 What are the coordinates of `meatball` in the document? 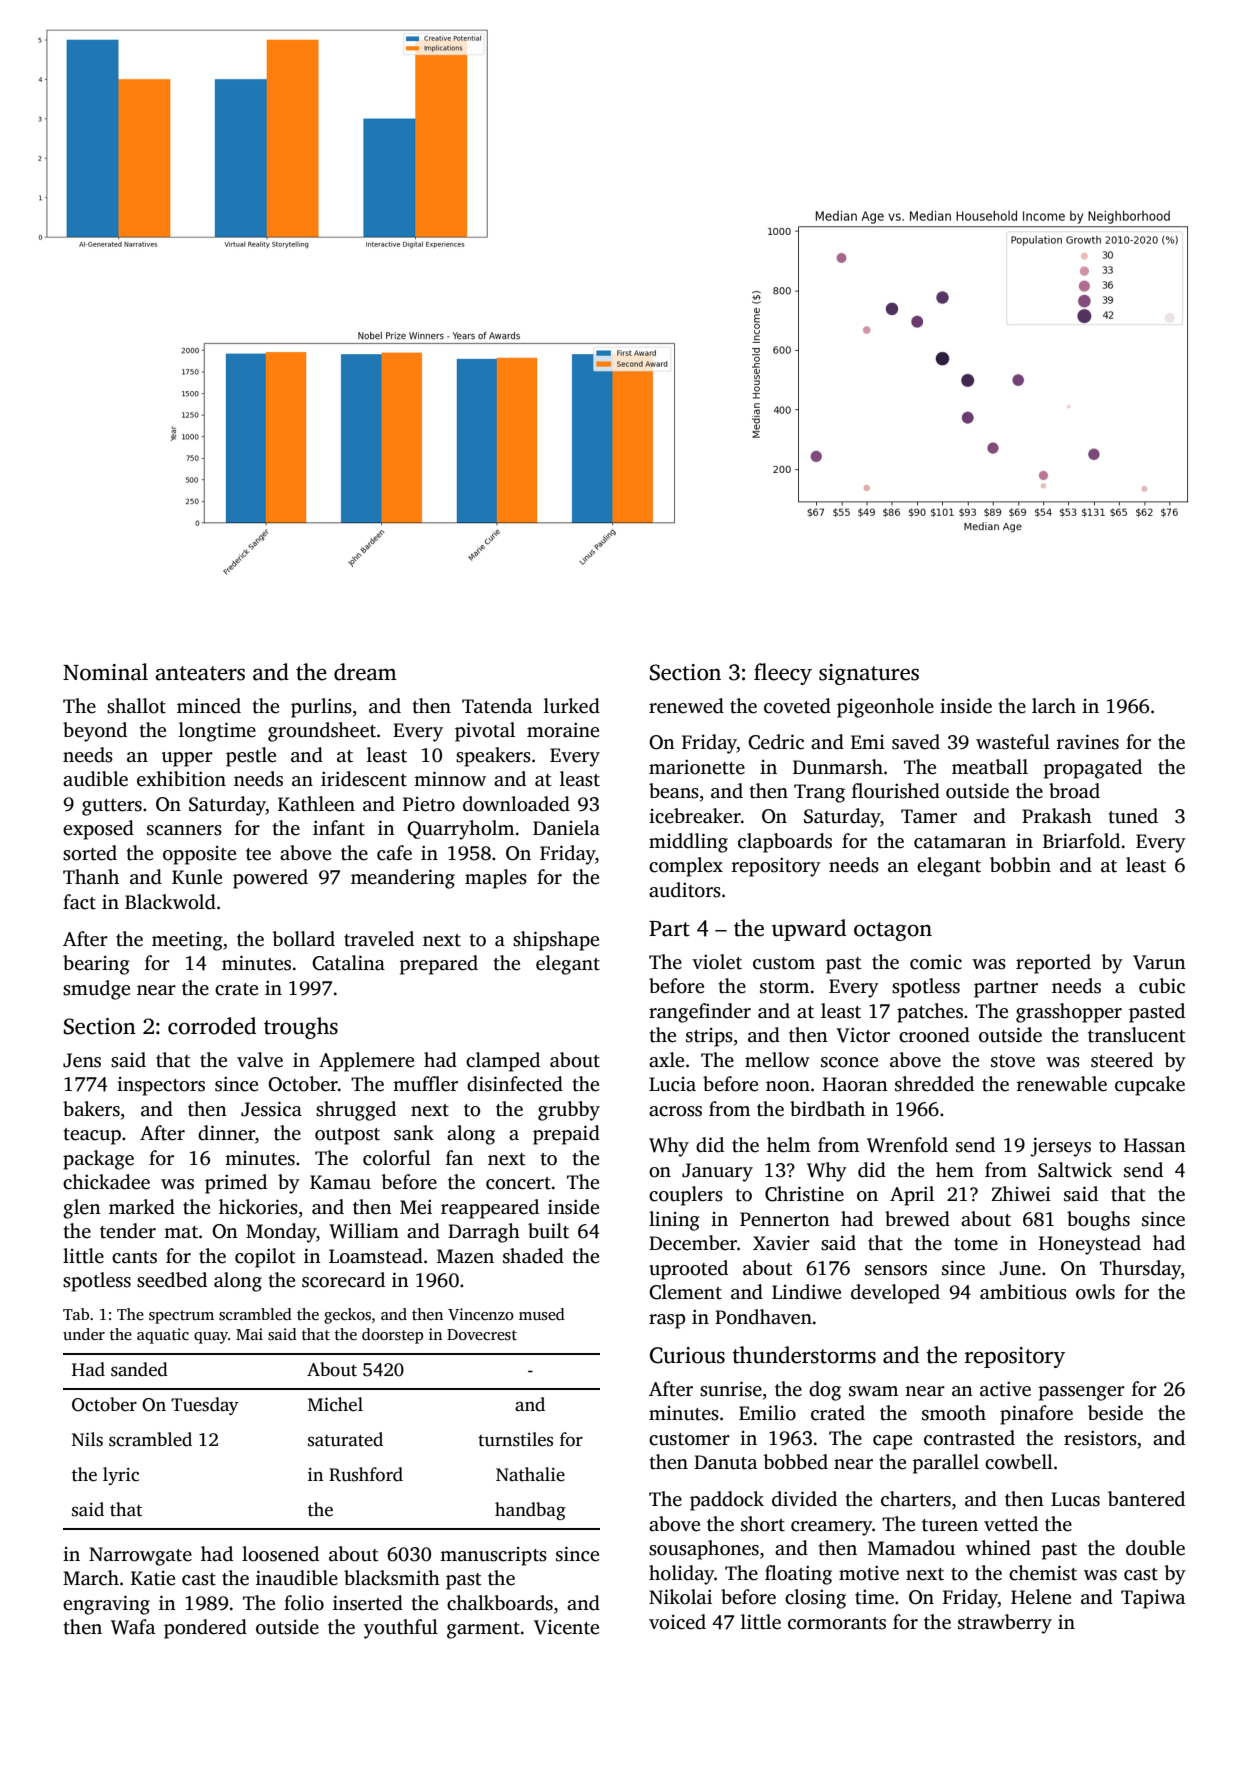 It's located at (990, 767).
